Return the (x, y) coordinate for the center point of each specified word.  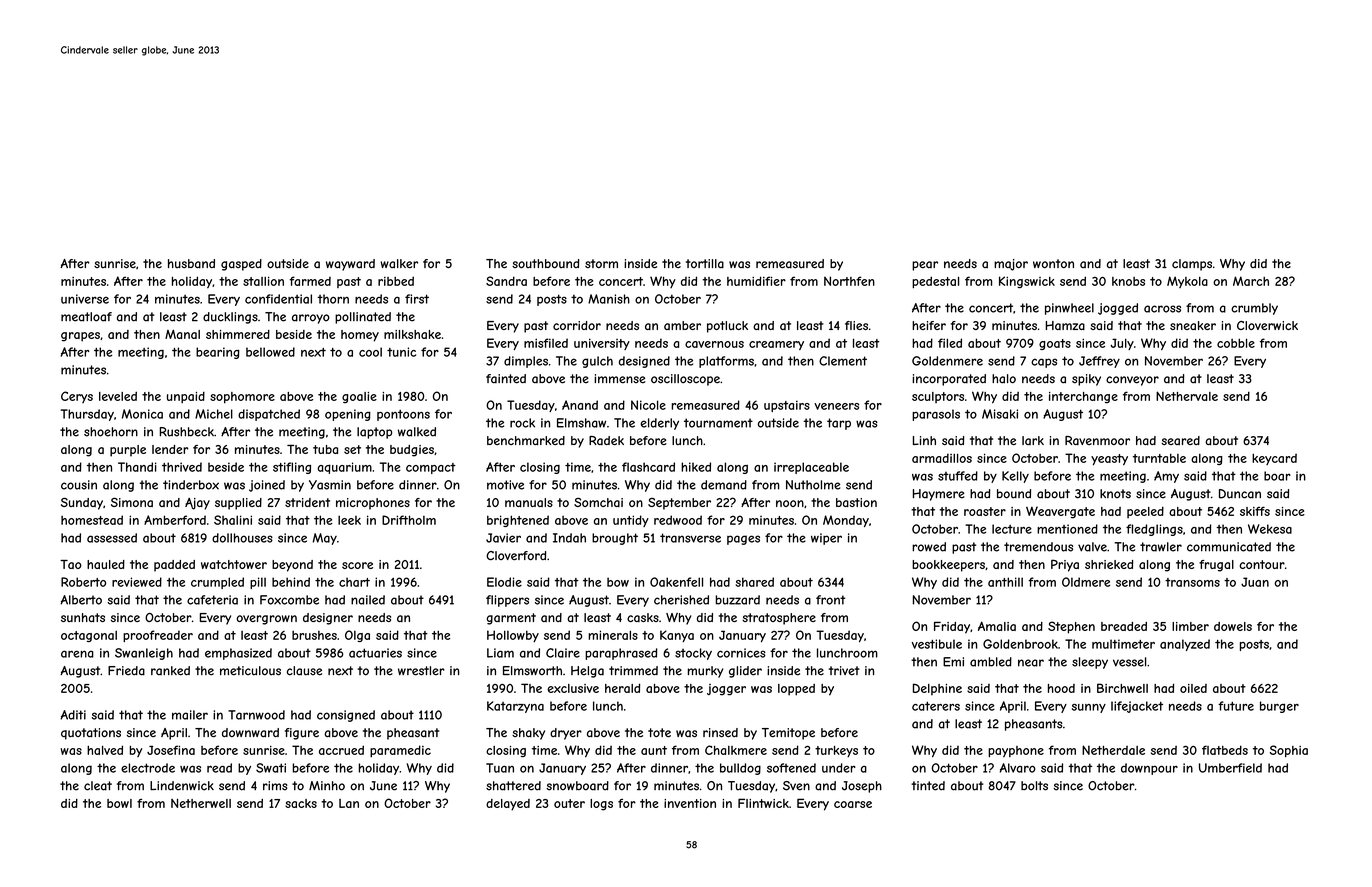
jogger (726, 690)
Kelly (1015, 477)
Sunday (82, 503)
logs (601, 805)
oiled (1193, 688)
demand (724, 485)
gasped (241, 265)
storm (601, 263)
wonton (1053, 263)
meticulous (250, 671)
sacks (301, 803)
